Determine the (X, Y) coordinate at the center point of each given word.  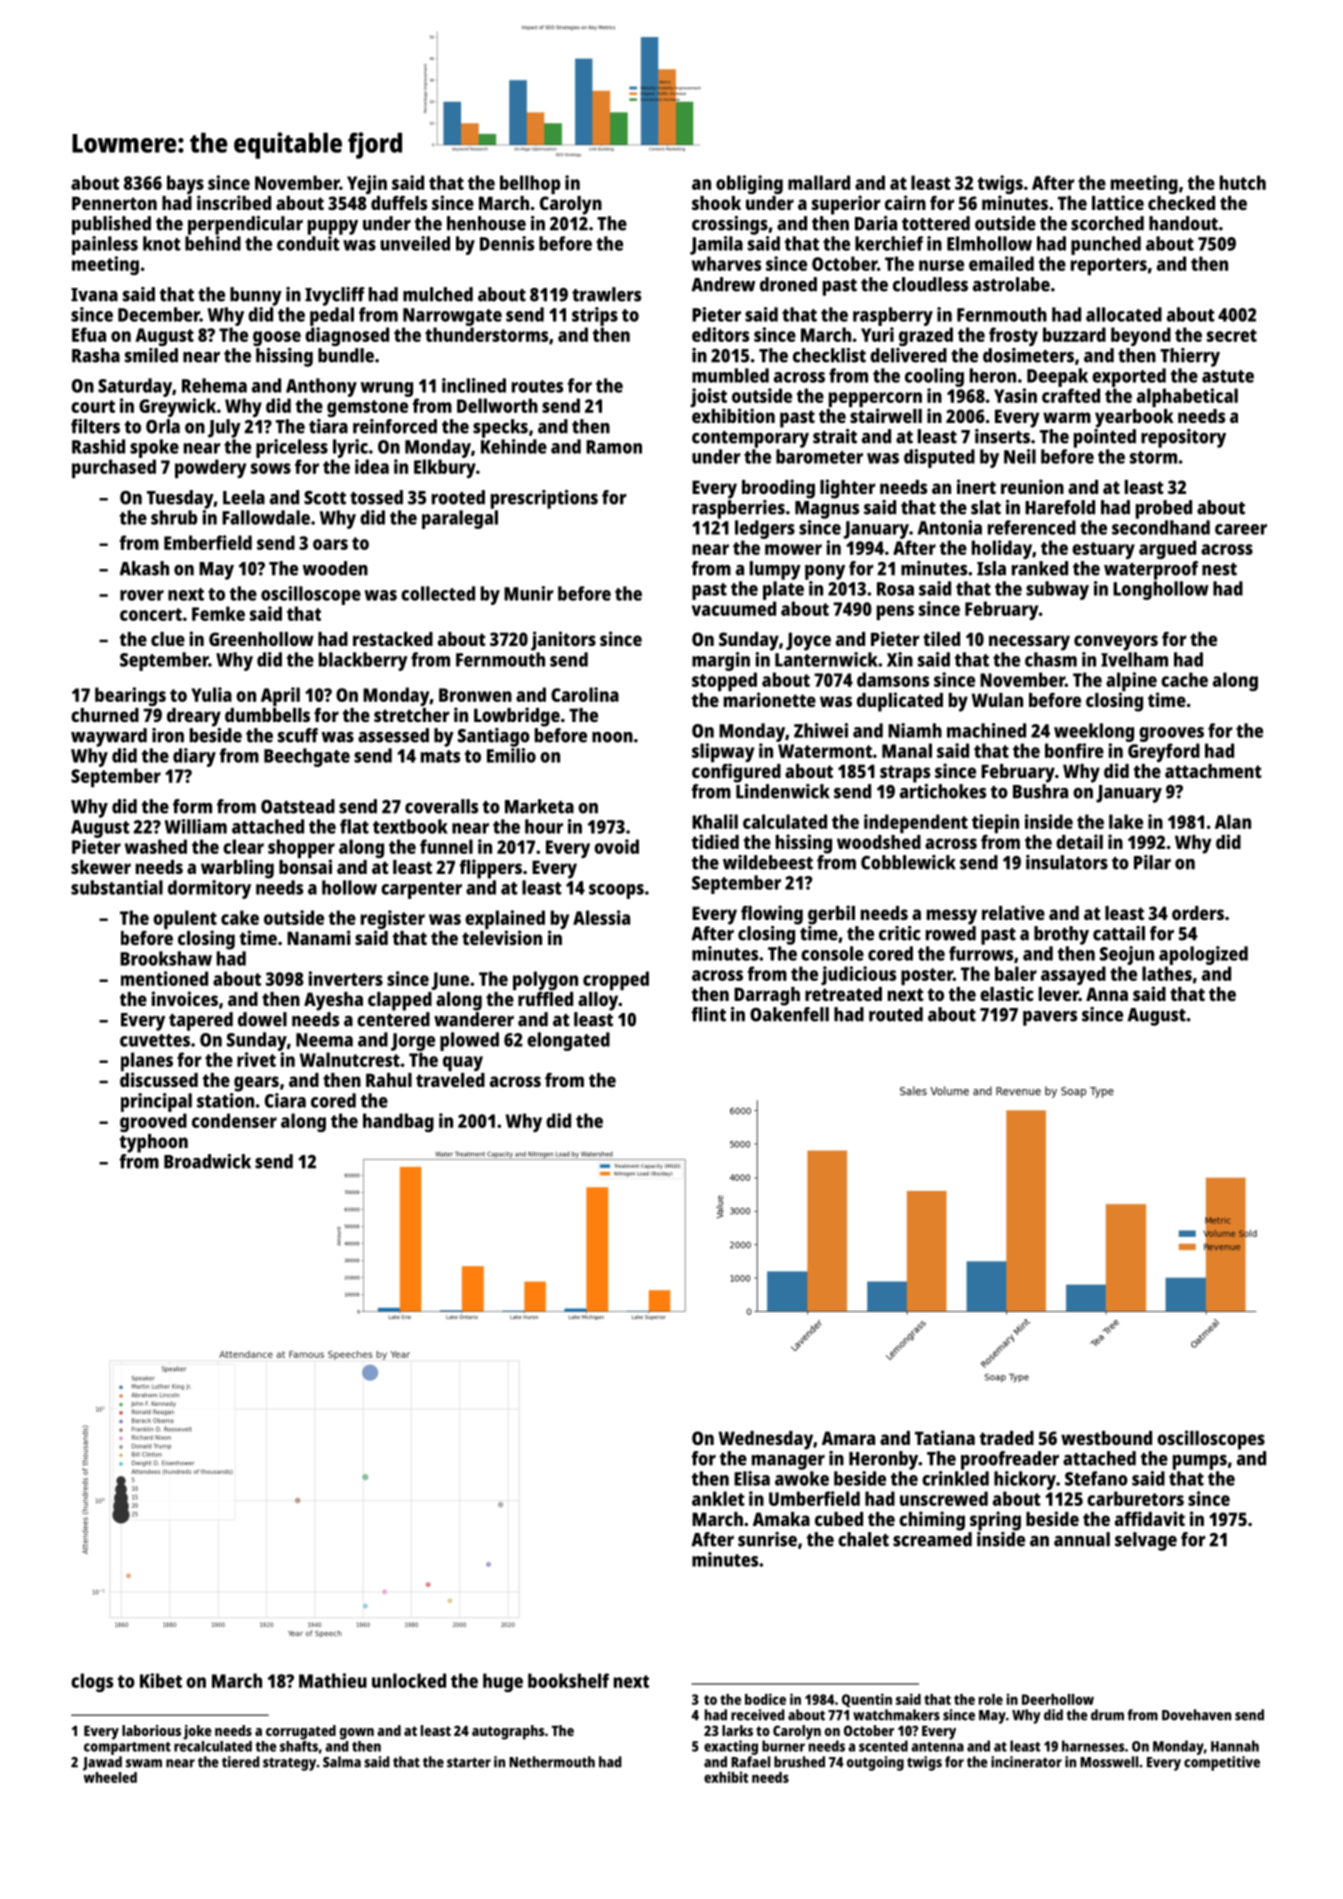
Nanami (318, 937)
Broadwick (207, 1161)
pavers (1050, 1018)
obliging (749, 184)
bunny (256, 296)
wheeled (110, 1777)
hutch (1243, 182)
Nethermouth (552, 1762)
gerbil (831, 915)
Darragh (767, 996)
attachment (1213, 771)
